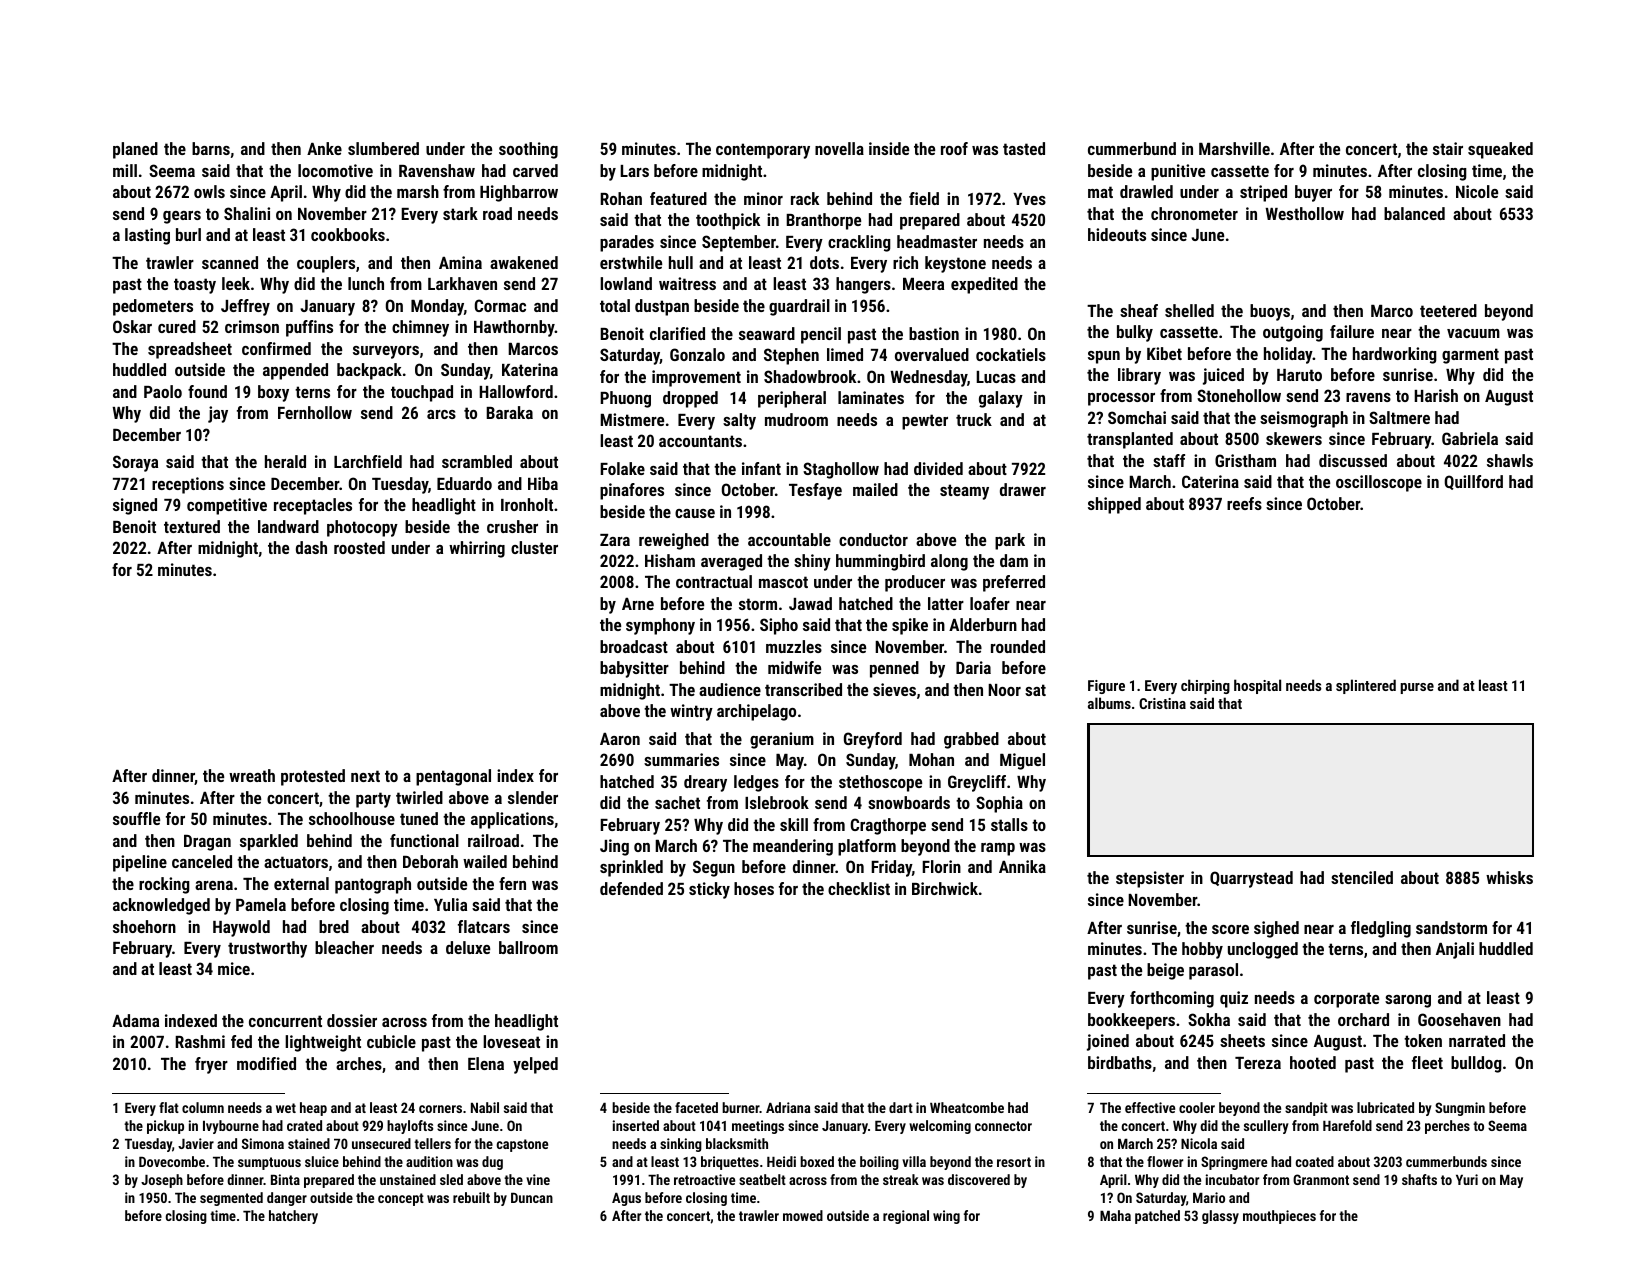  What do you see at coordinates (1379, 483) in the screenshot?
I see `oscilloscope` at bounding box center [1379, 483].
